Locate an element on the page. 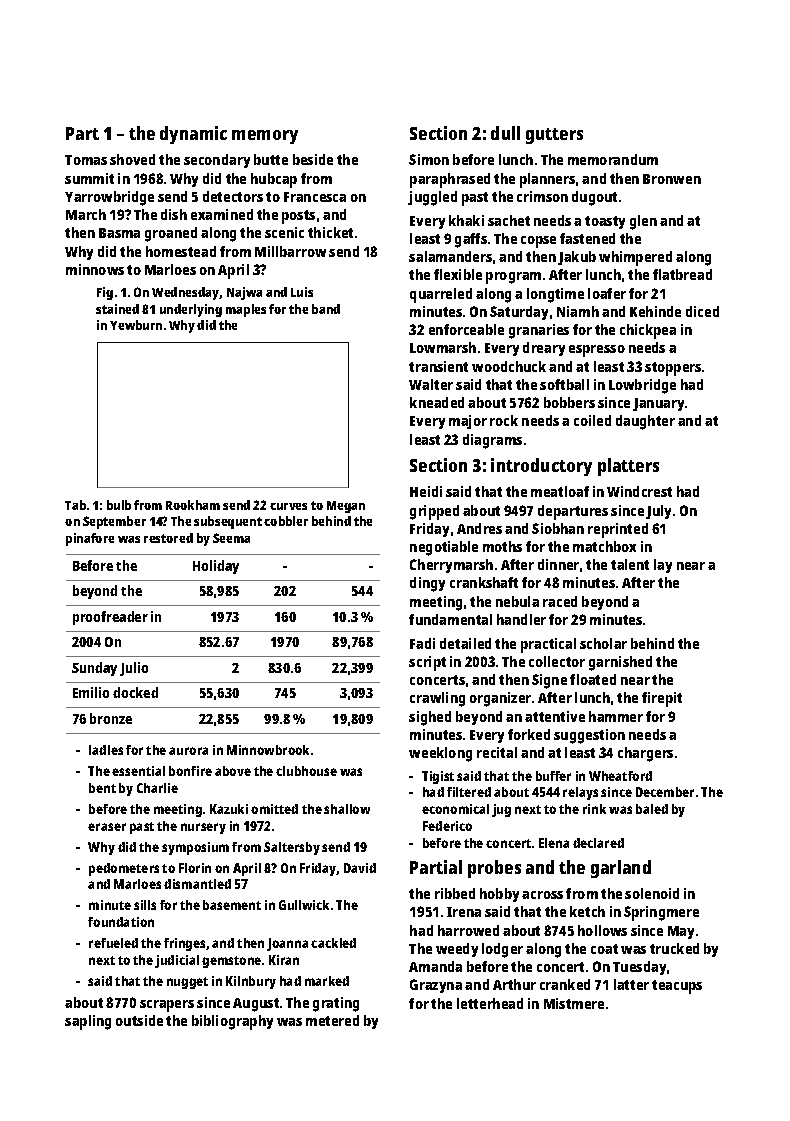  sapling is located at coordinates (88, 1022).
